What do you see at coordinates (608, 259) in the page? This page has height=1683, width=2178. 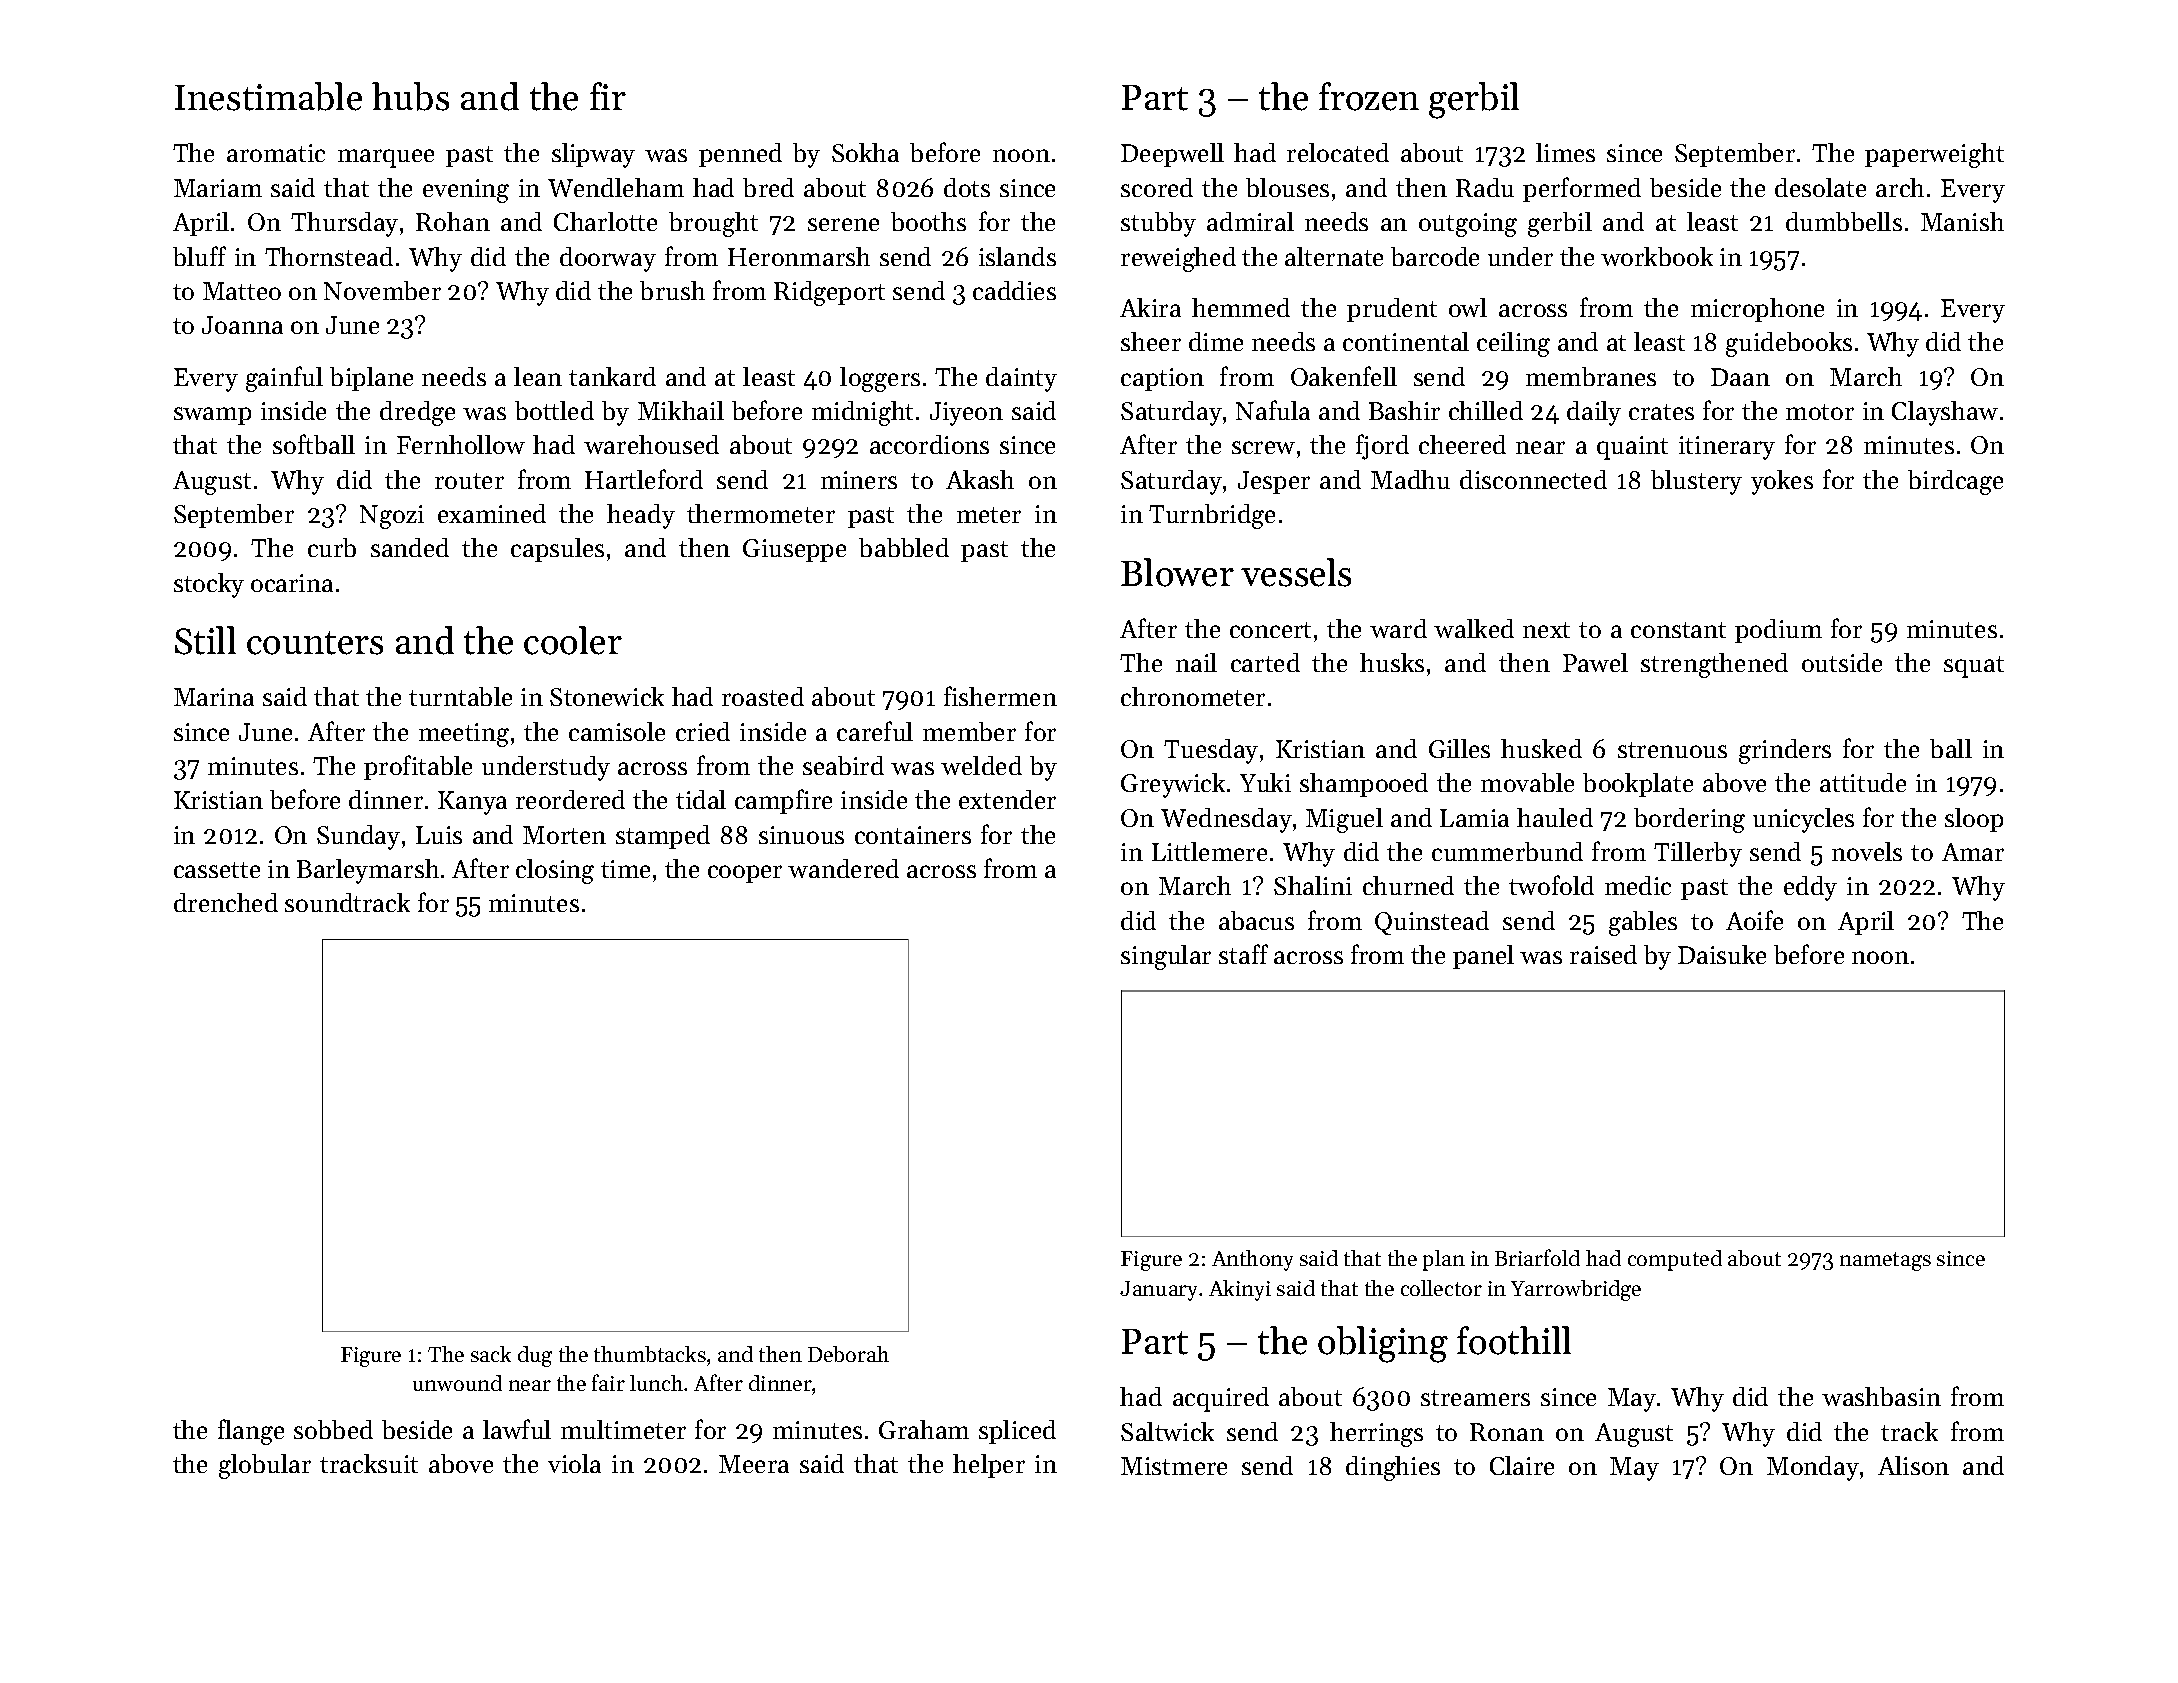 I see `doorway` at bounding box center [608, 259].
